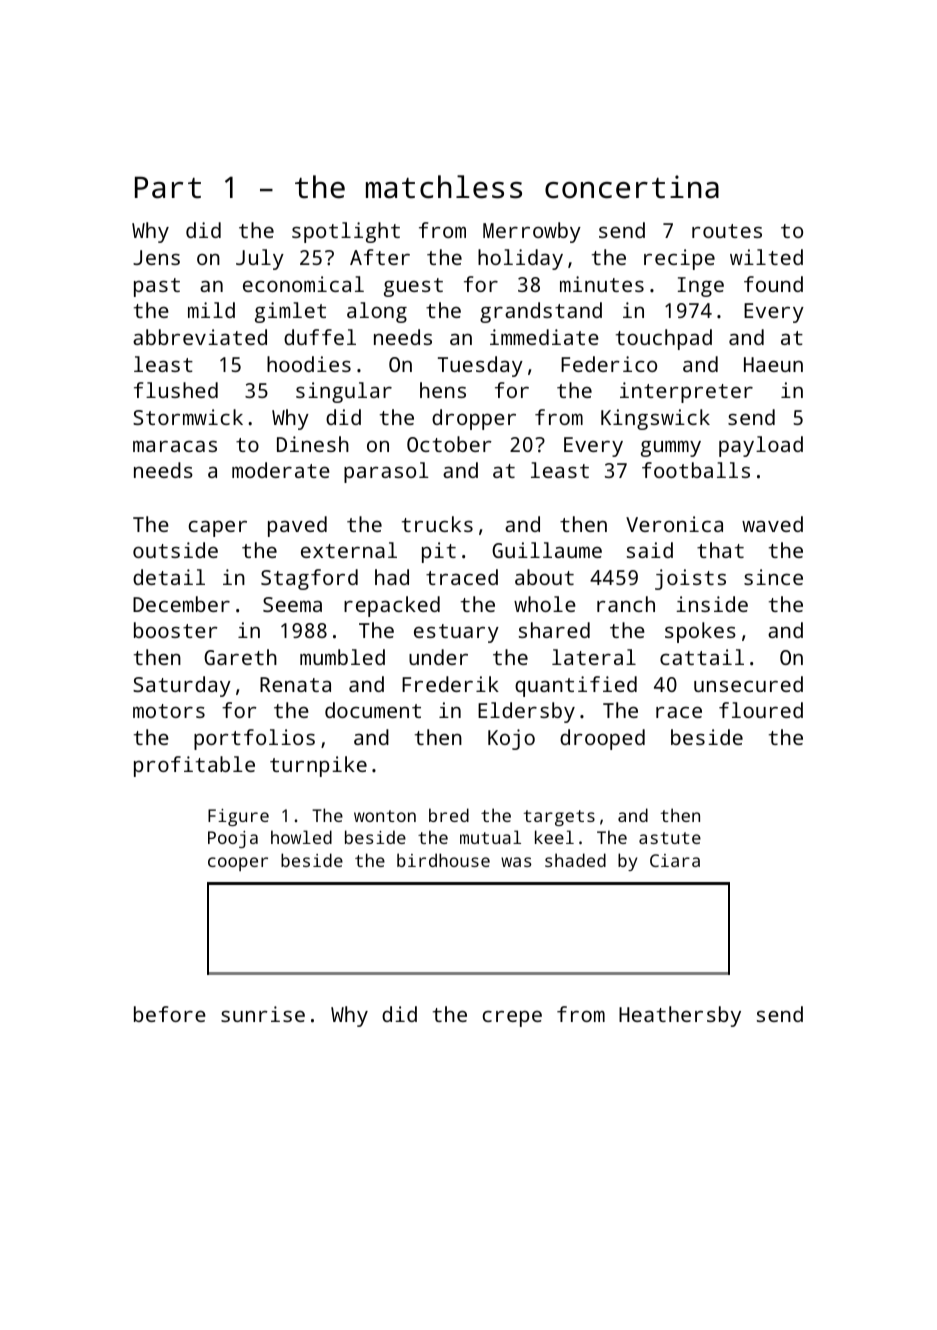 This screenshot has height=1330, width=937. What do you see at coordinates (380, 257) in the screenshot?
I see `After` at bounding box center [380, 257].
